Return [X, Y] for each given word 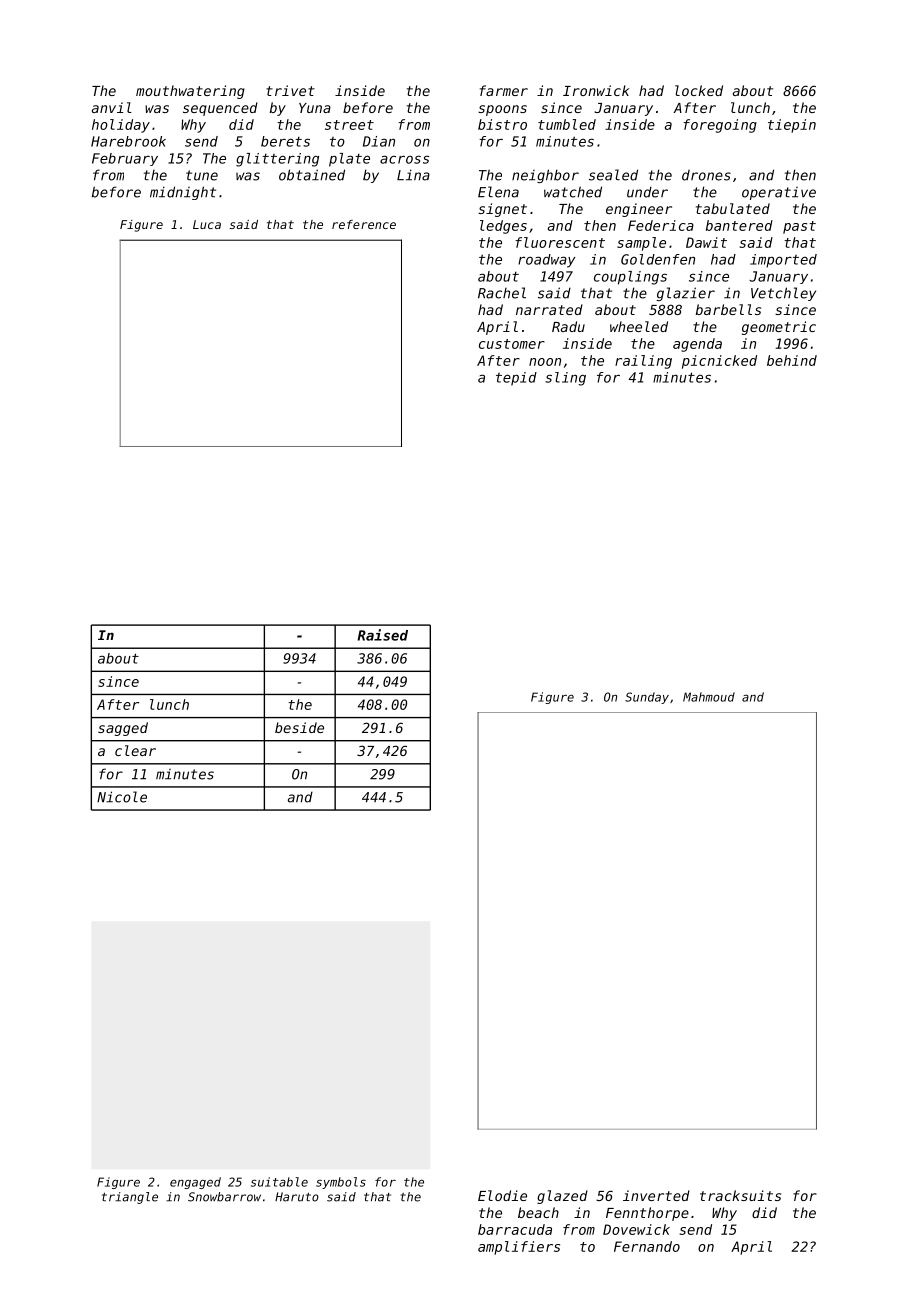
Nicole [122, 797]
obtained [312, 175]
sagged [123, 729]
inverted [656, 1195]
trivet [290, 90]
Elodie [502, 1195]
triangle [130, 1198]
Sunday [647, 698]
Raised [382, 635]
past [799, 227]
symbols [341, 1183]
